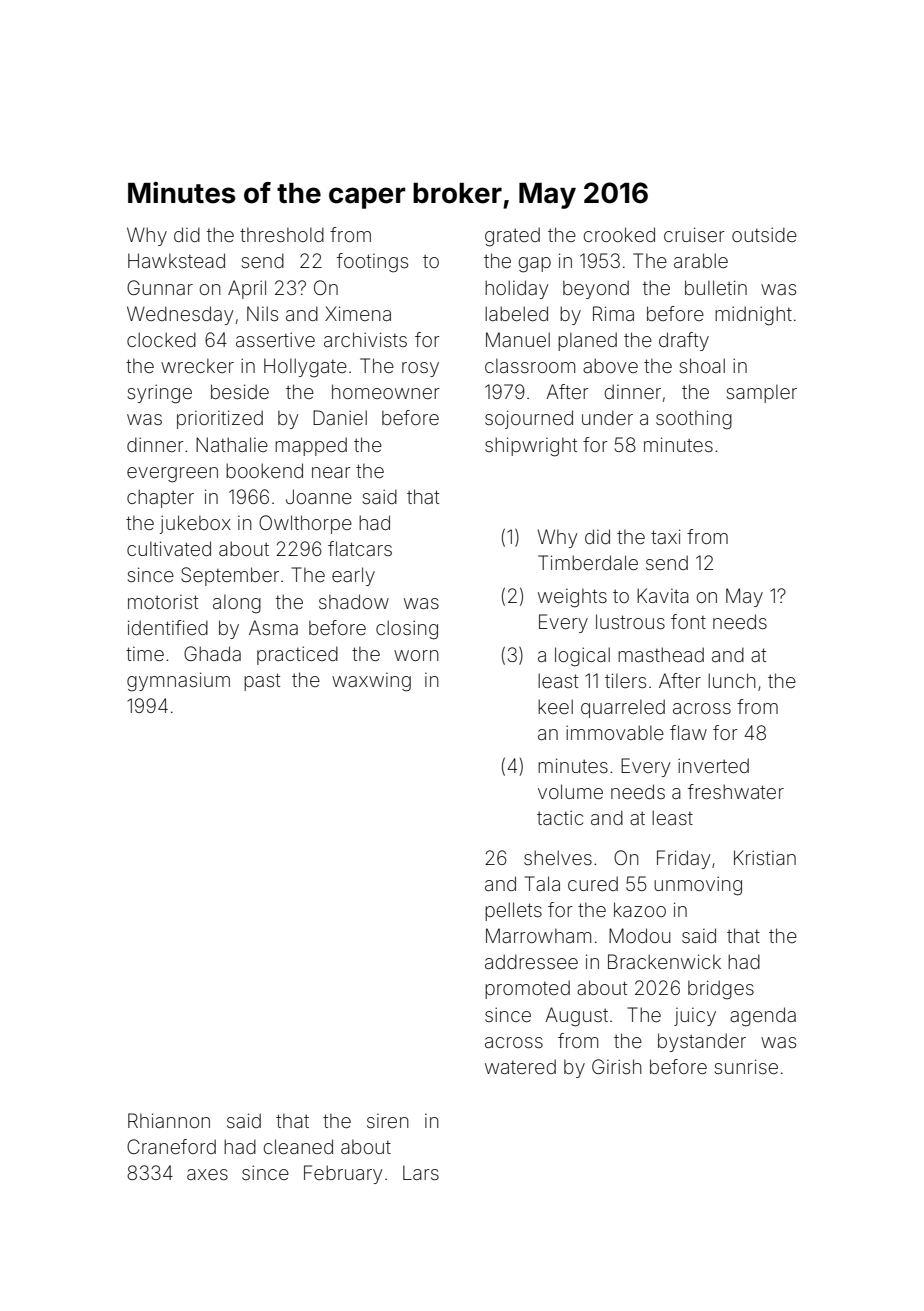 This screenshot has height=1311, width=924. What do you see at coordinates (160, 498) in the screenshot?
I see `chapter` at bounding box center [160, 498].
